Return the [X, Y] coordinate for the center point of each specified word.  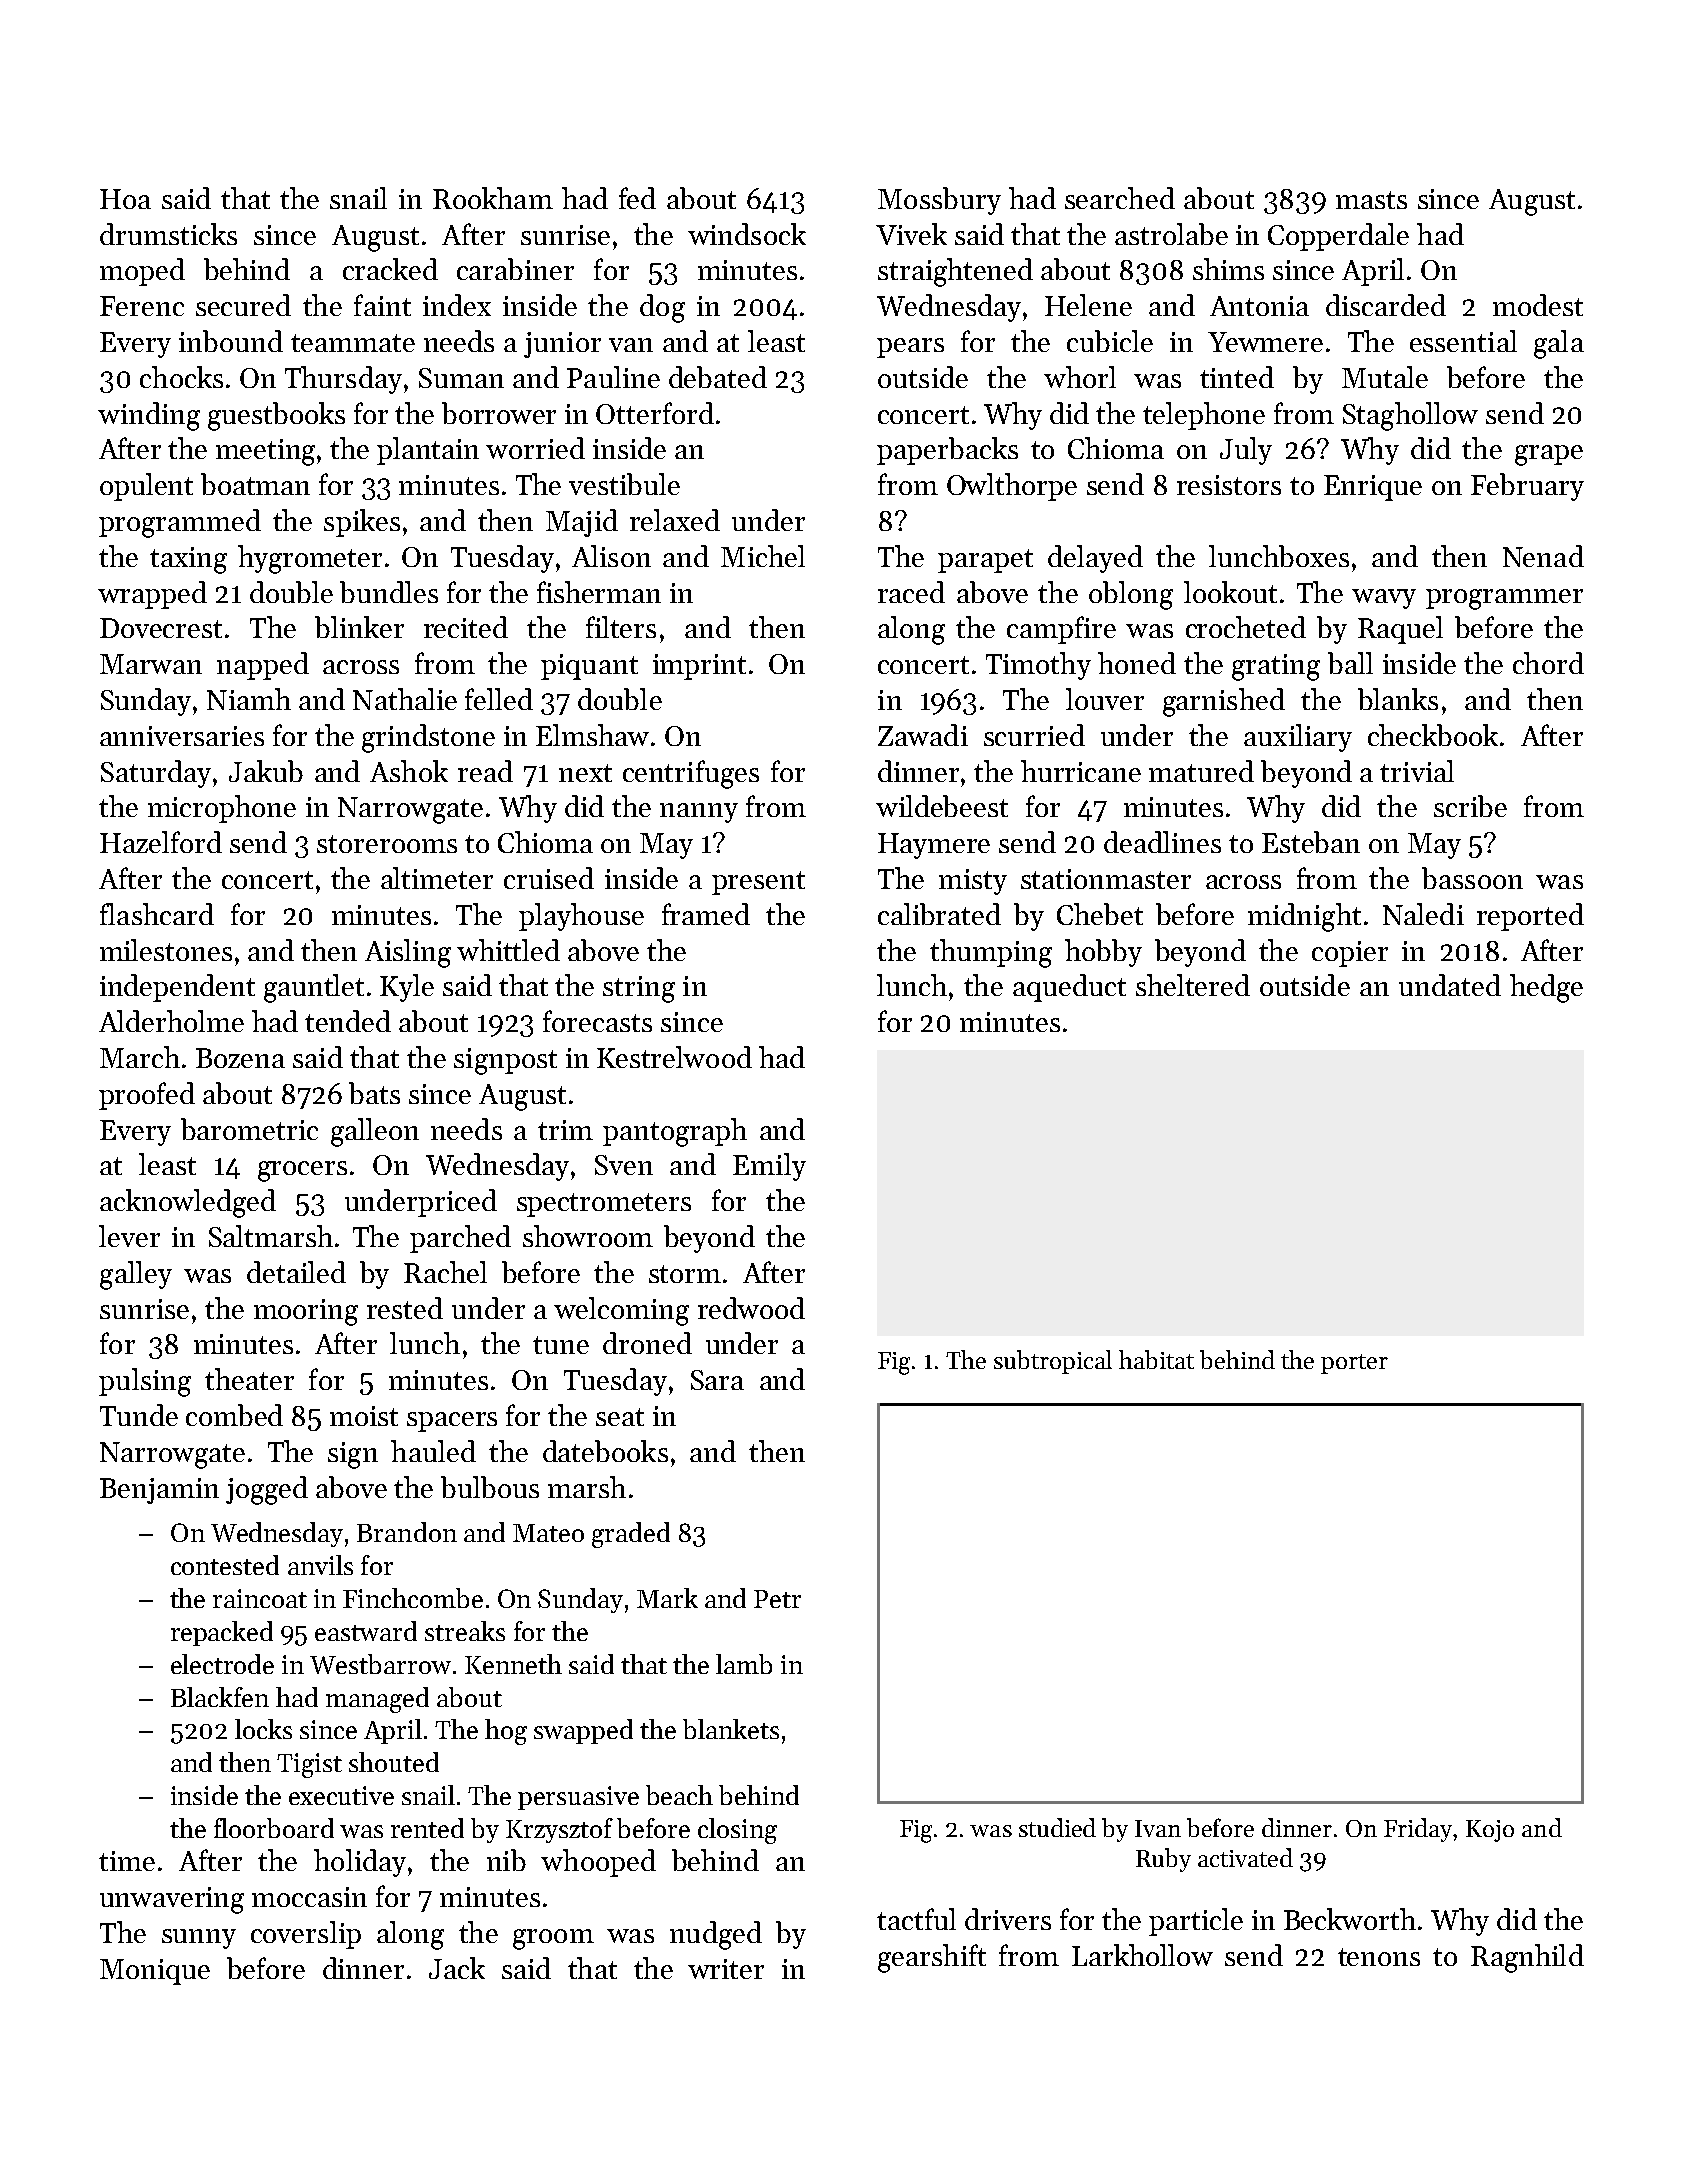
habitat [1156, 1359]
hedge [1546, 988]
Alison [611, 556]
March [140, 1057]
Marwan [151, 664]
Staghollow [1410, 416]
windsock [747, 234]
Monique [155, 1972]
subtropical [1053, 1362]
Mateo [548, 1533]
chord [1548, 663]
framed [706, 914]
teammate [353, 343]
